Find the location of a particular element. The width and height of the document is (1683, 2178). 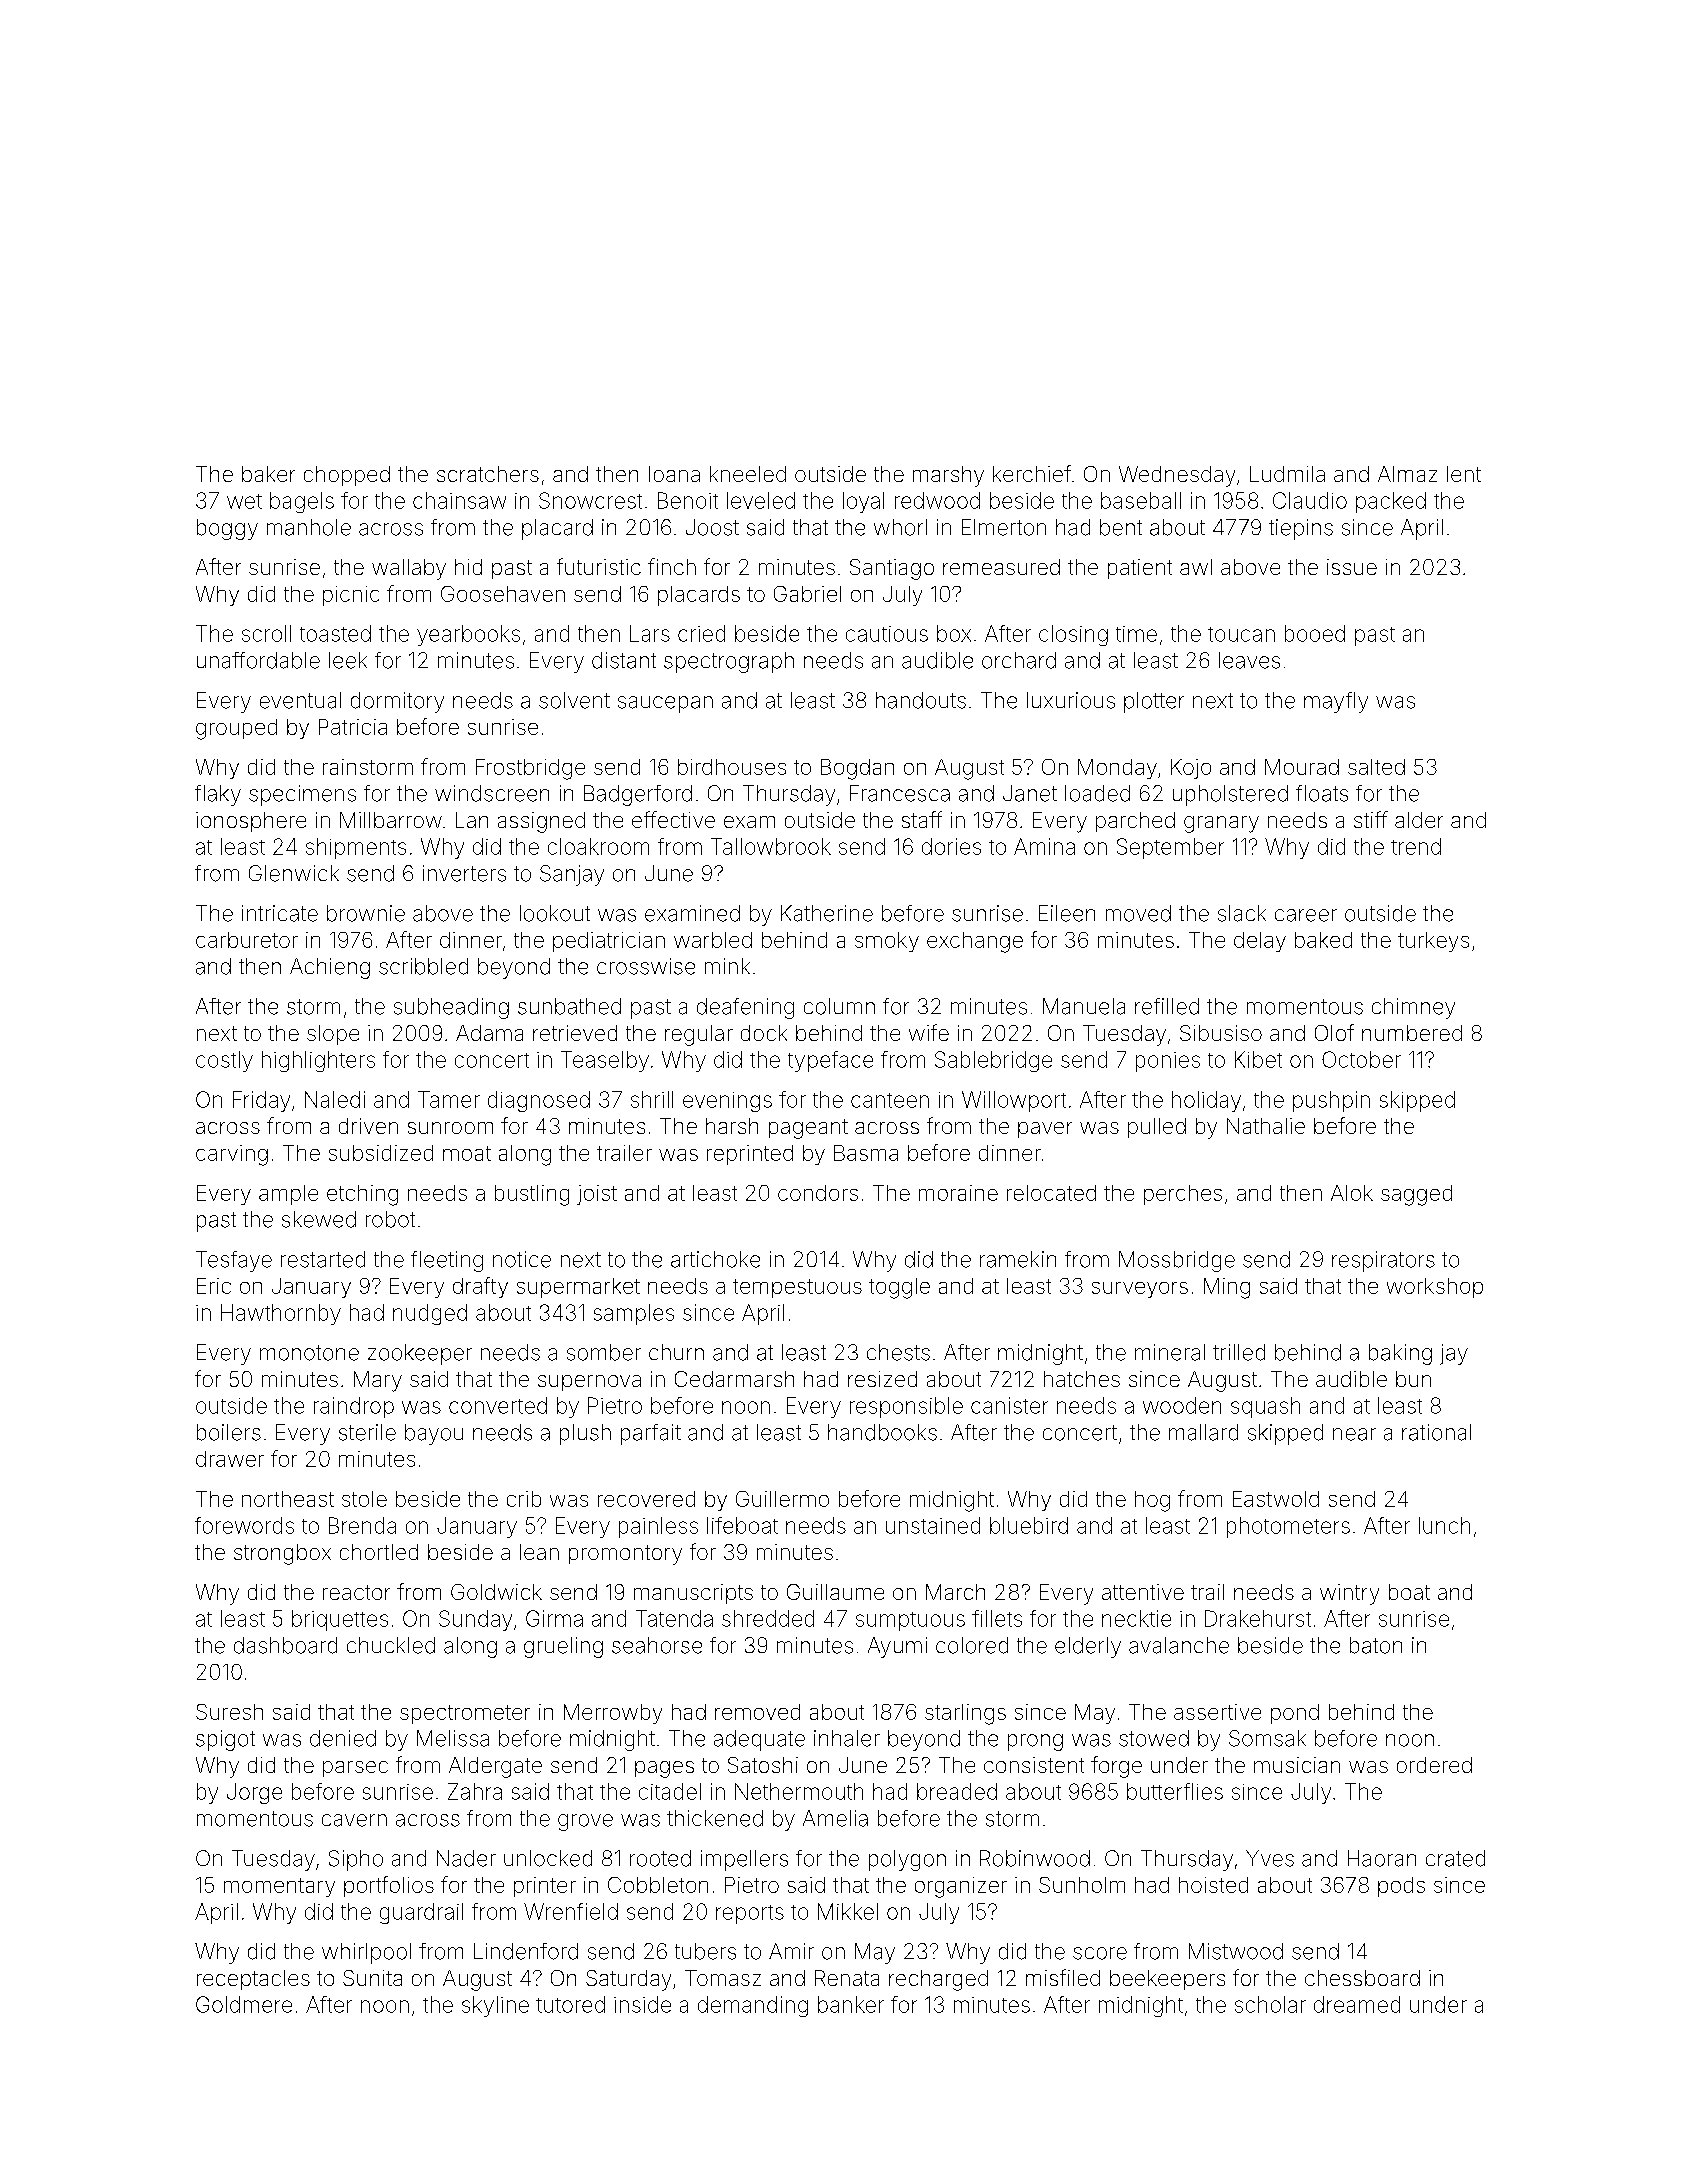

baker is located at coordinates (268, 474).
